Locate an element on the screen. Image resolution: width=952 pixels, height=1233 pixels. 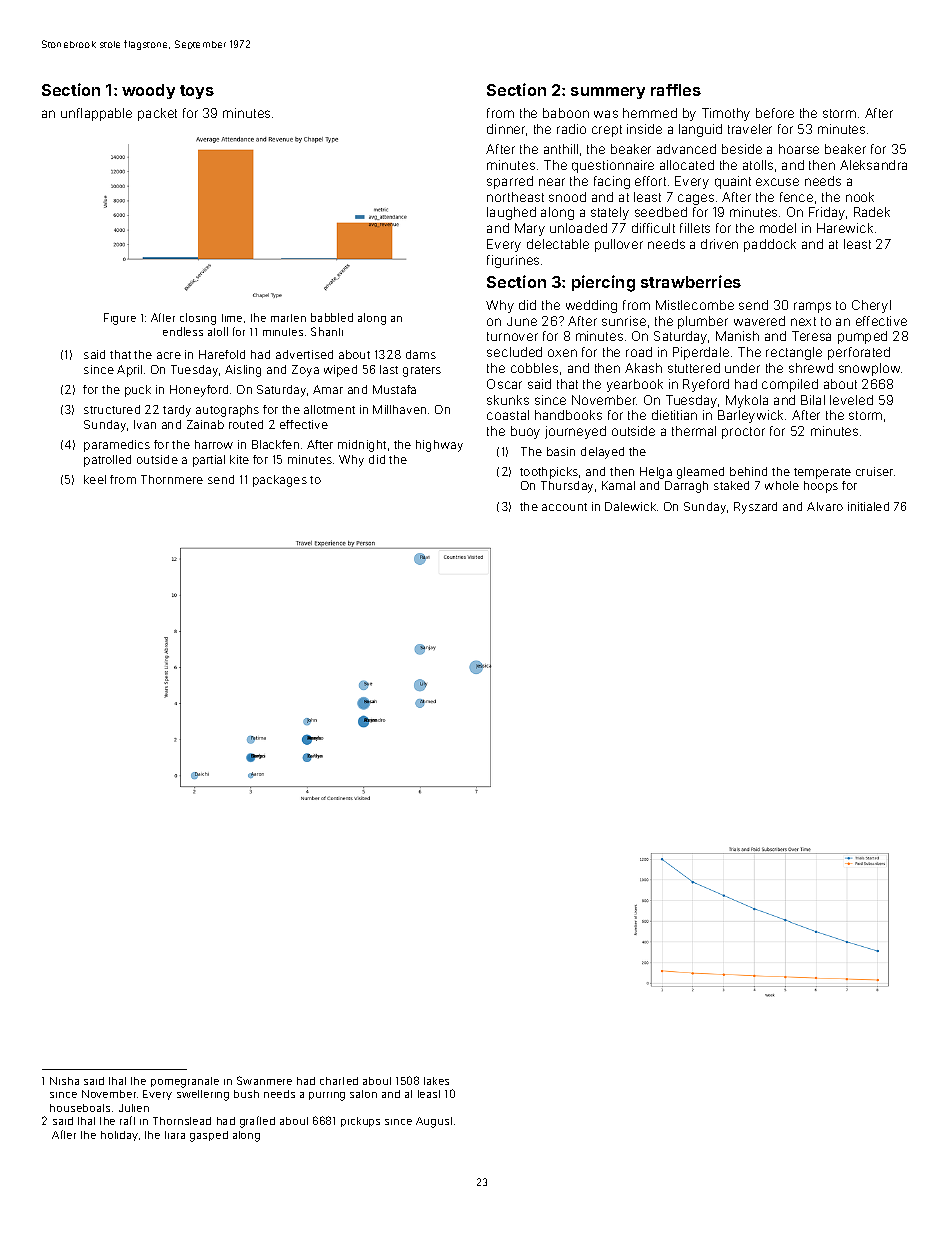
Alvaro is located at coordinates (825, 506).
